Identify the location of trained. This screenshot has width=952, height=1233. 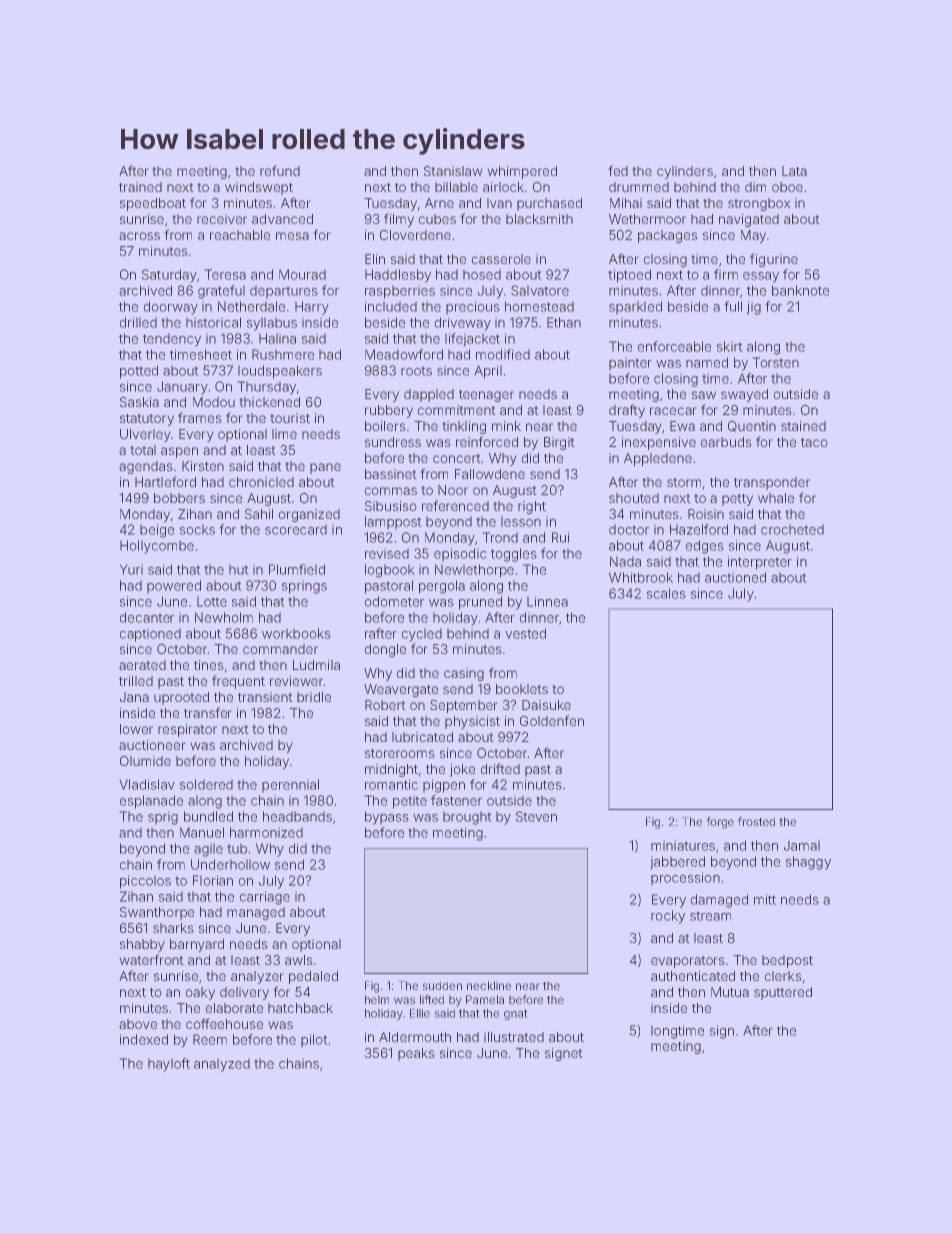
(140, 187).
